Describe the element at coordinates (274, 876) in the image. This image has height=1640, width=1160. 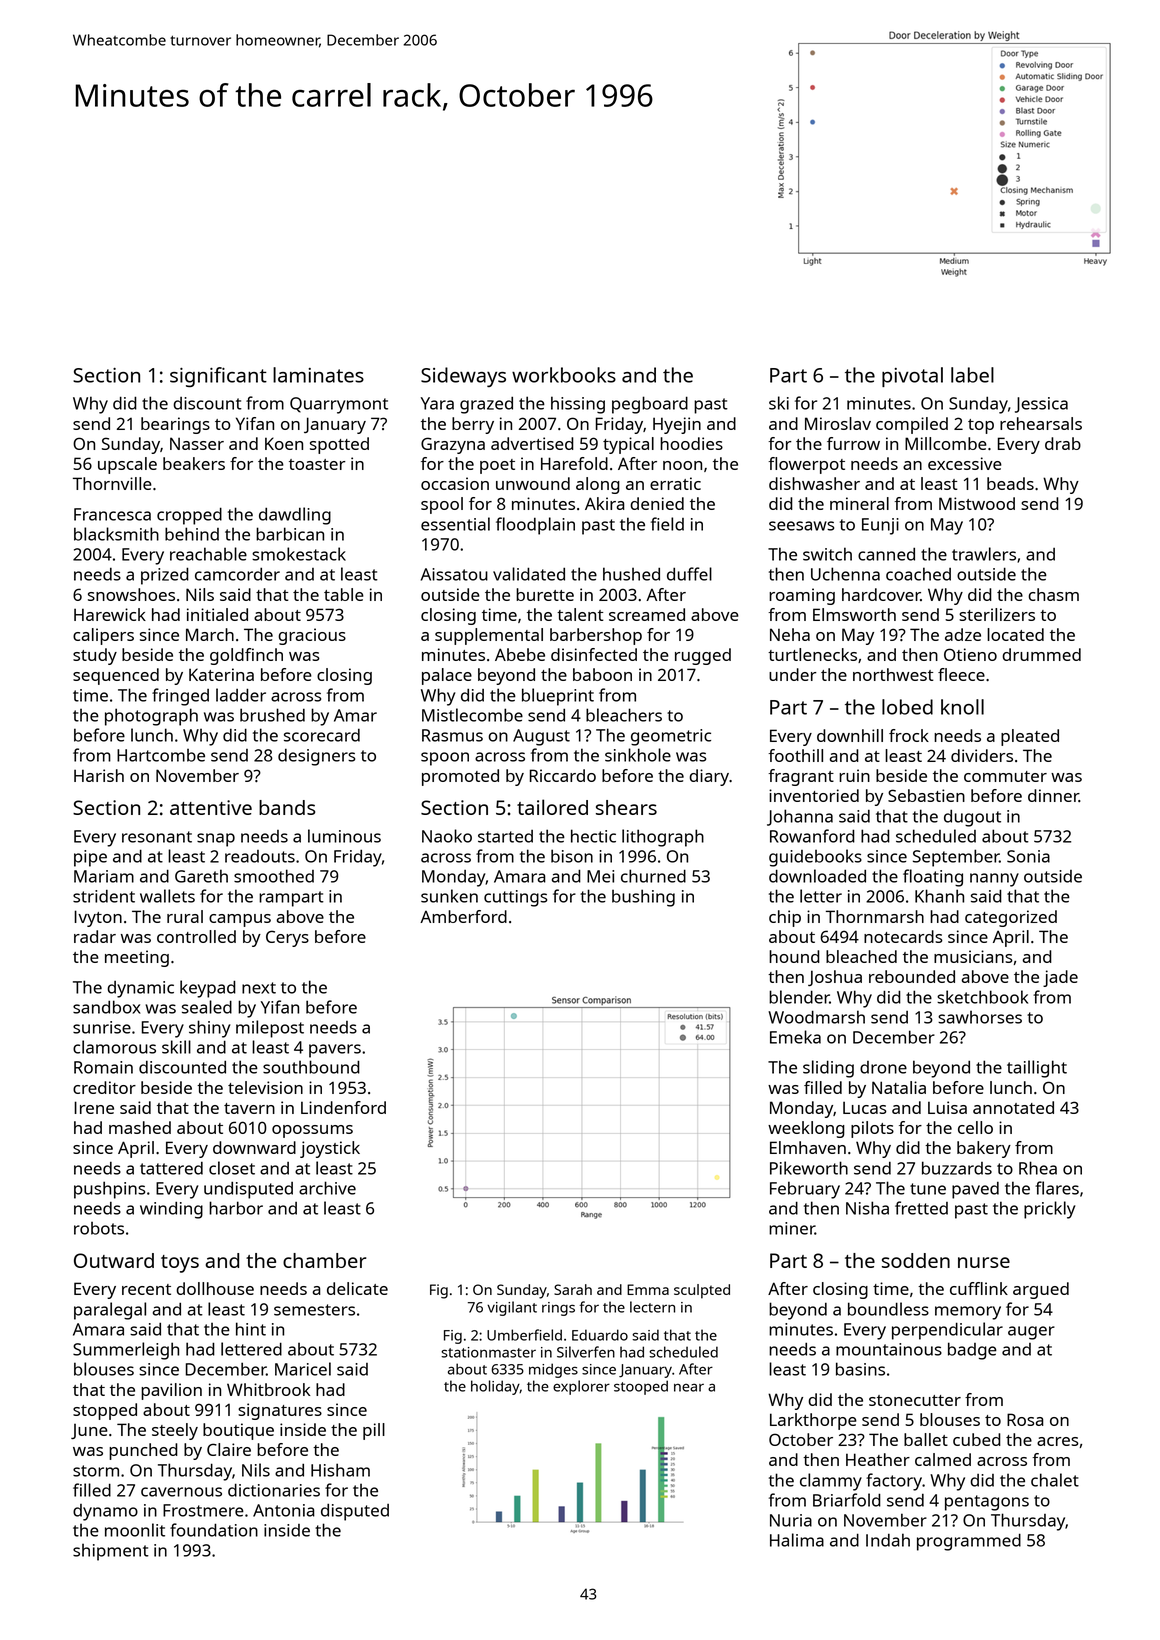
I see `smoothed` at that location.
